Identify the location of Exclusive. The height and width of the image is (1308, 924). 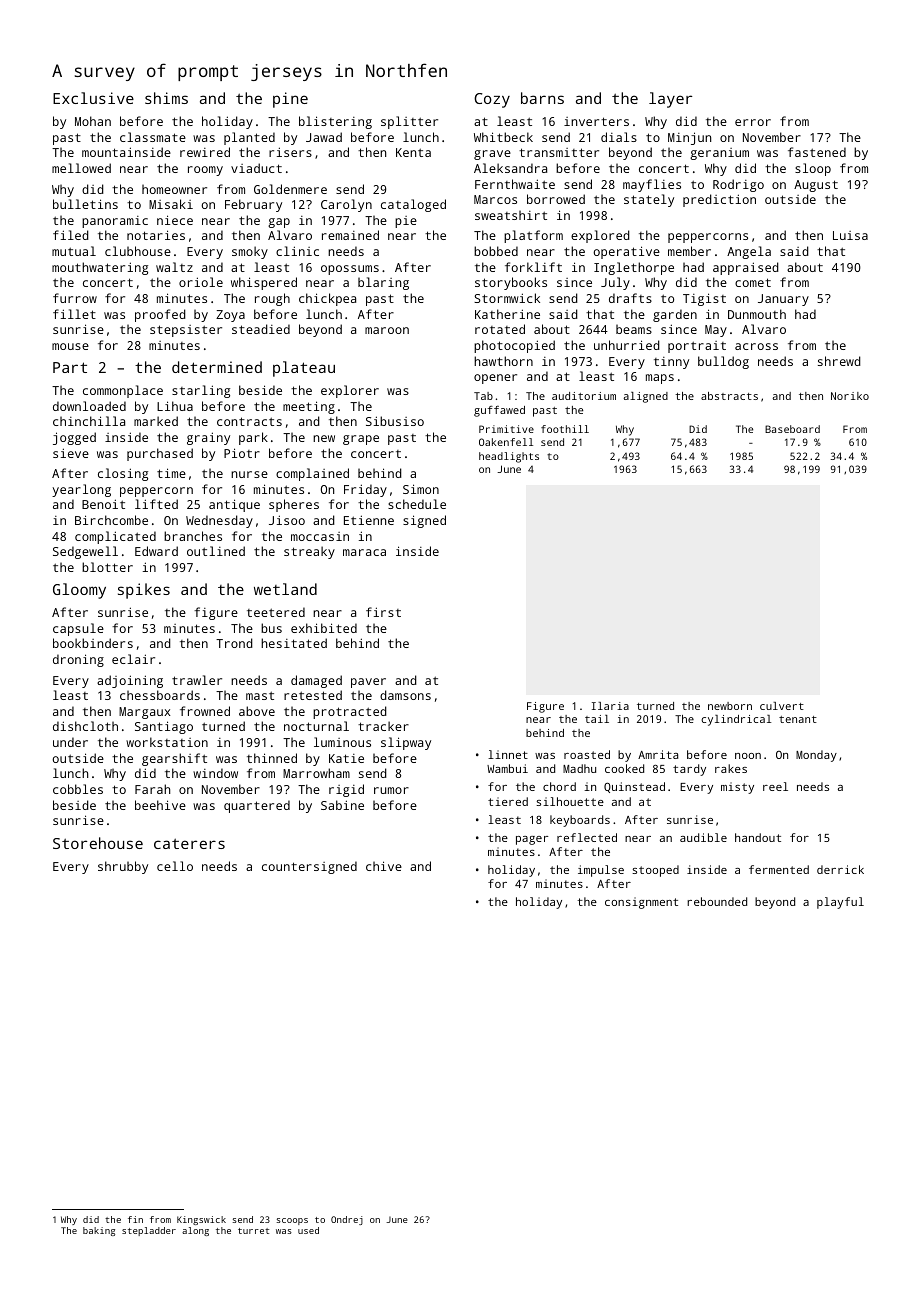
(93, 98).
